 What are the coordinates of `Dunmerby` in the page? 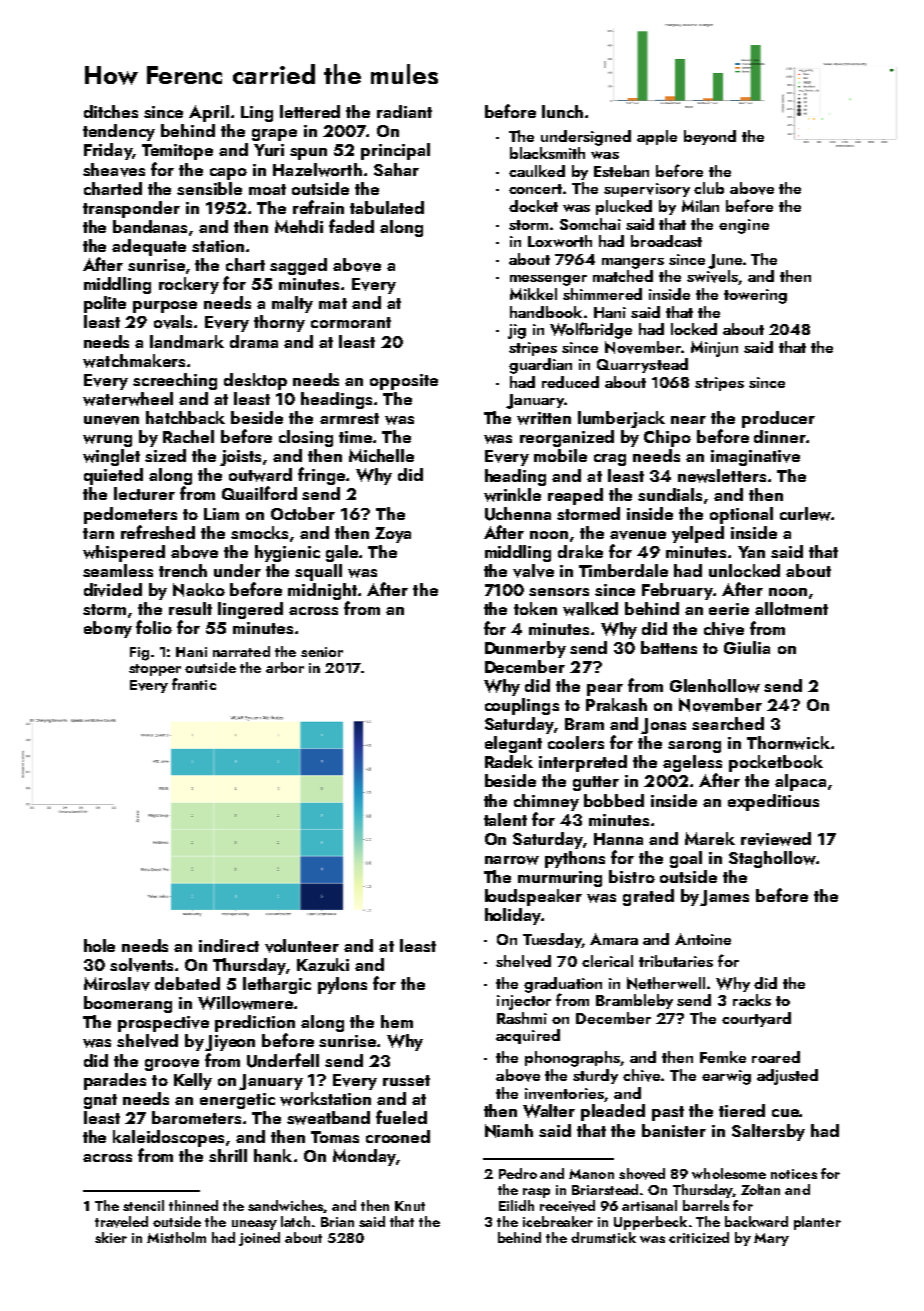 It's located at (525, 649).
